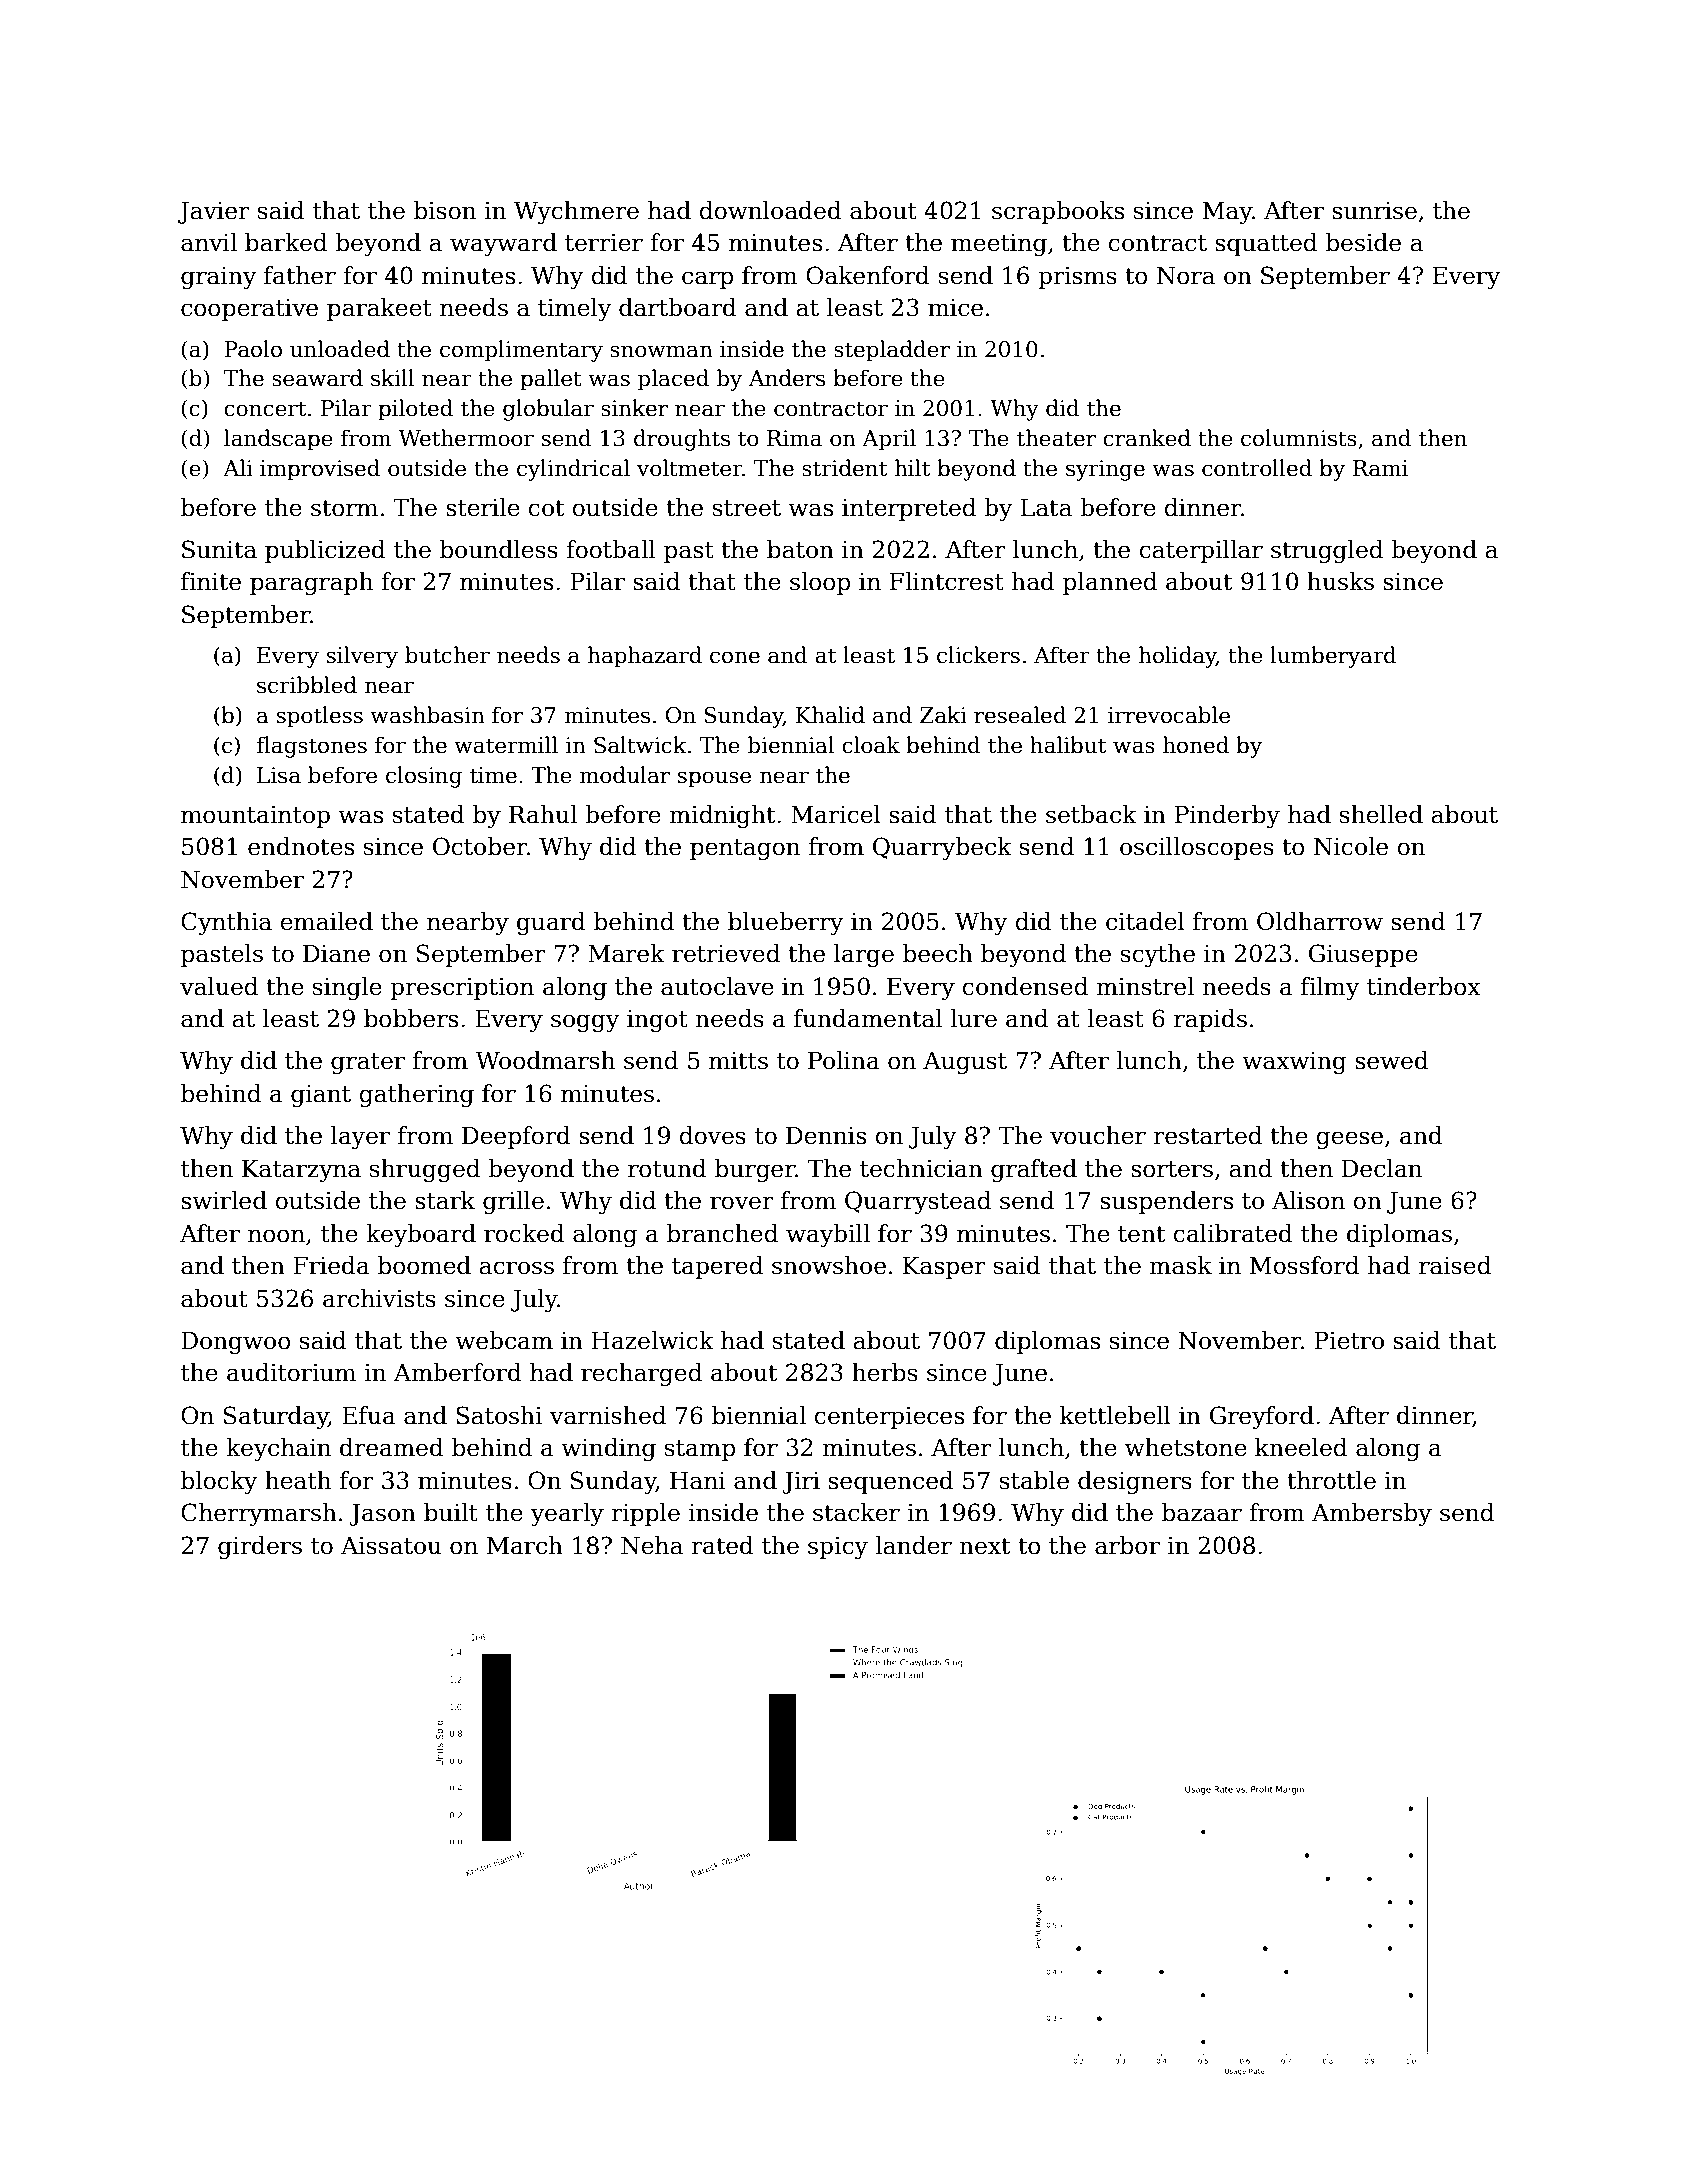  What do you see at coordinates (214, 213) in the screenshot?
I see `Javier` at bounding box center [214, 213].
